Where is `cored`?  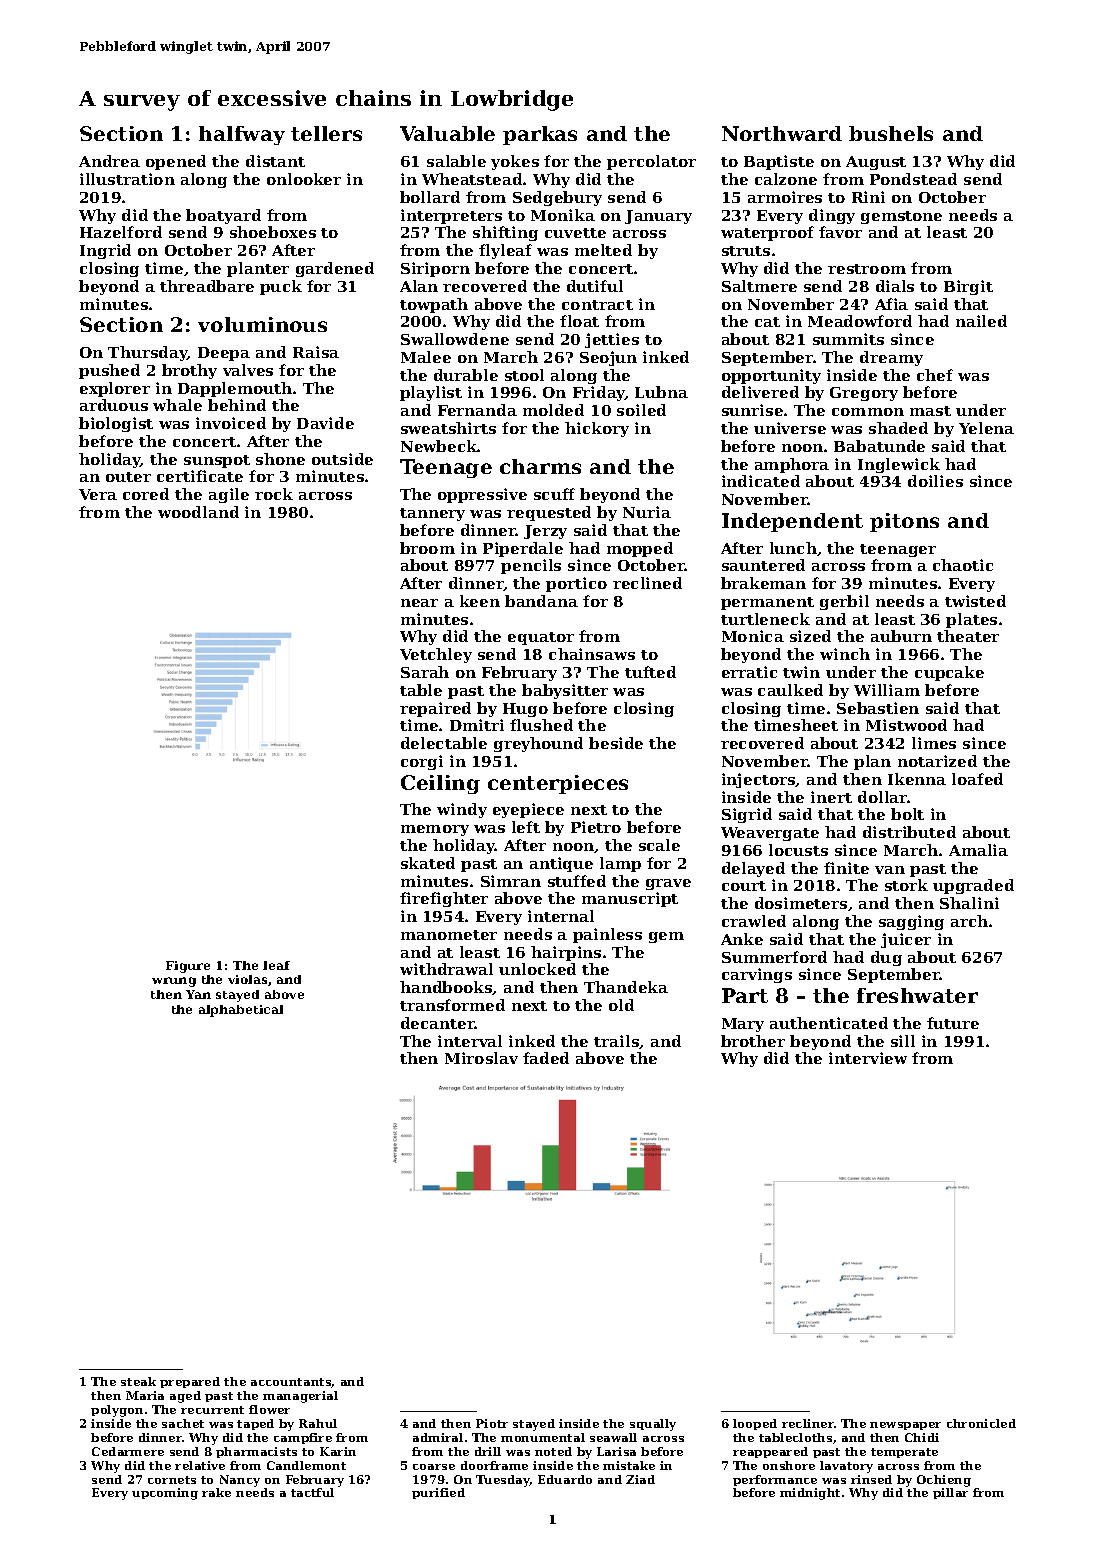
cored is located at coordinates (146, 494).
